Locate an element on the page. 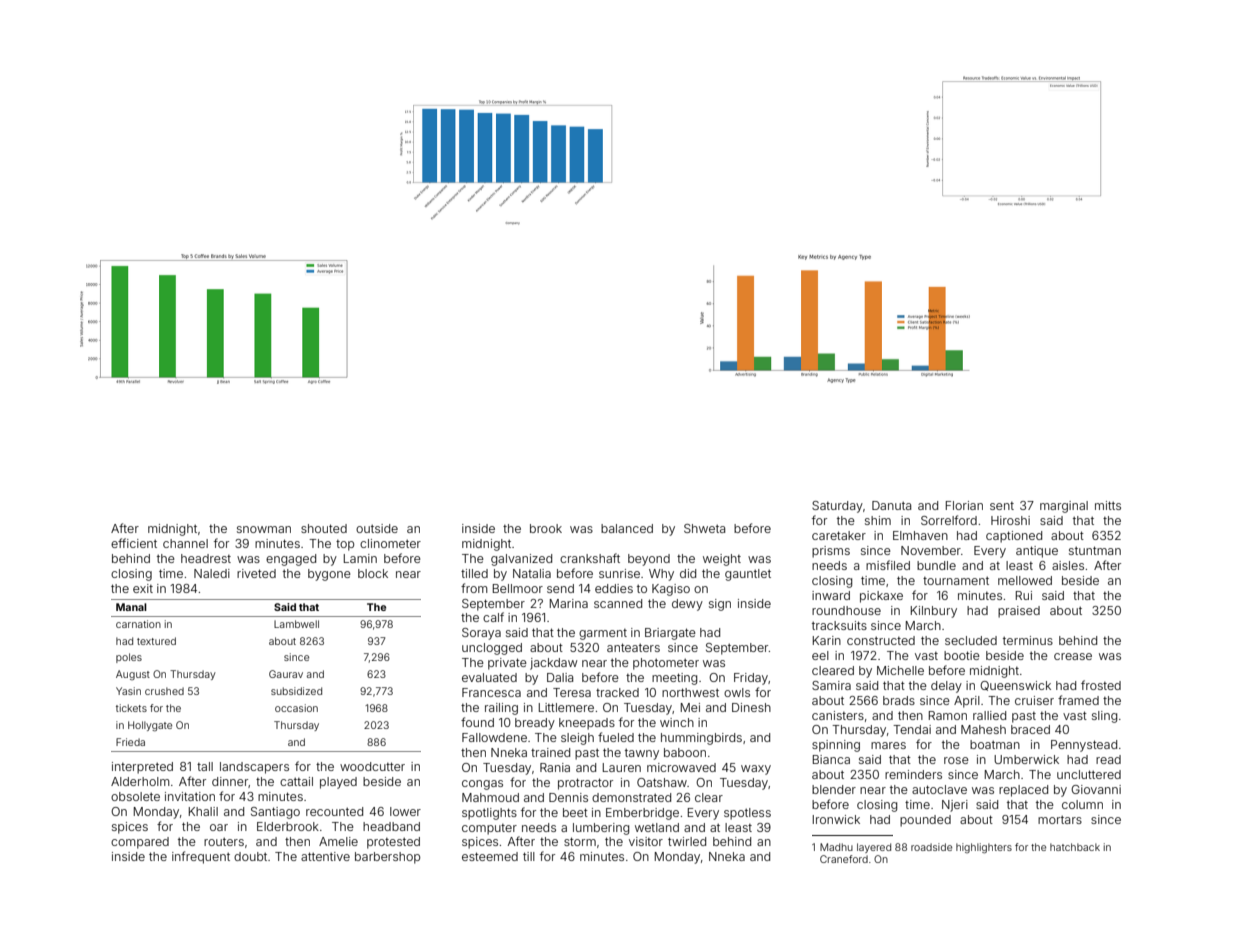  barbershop is located at coordinates (387, 858).
